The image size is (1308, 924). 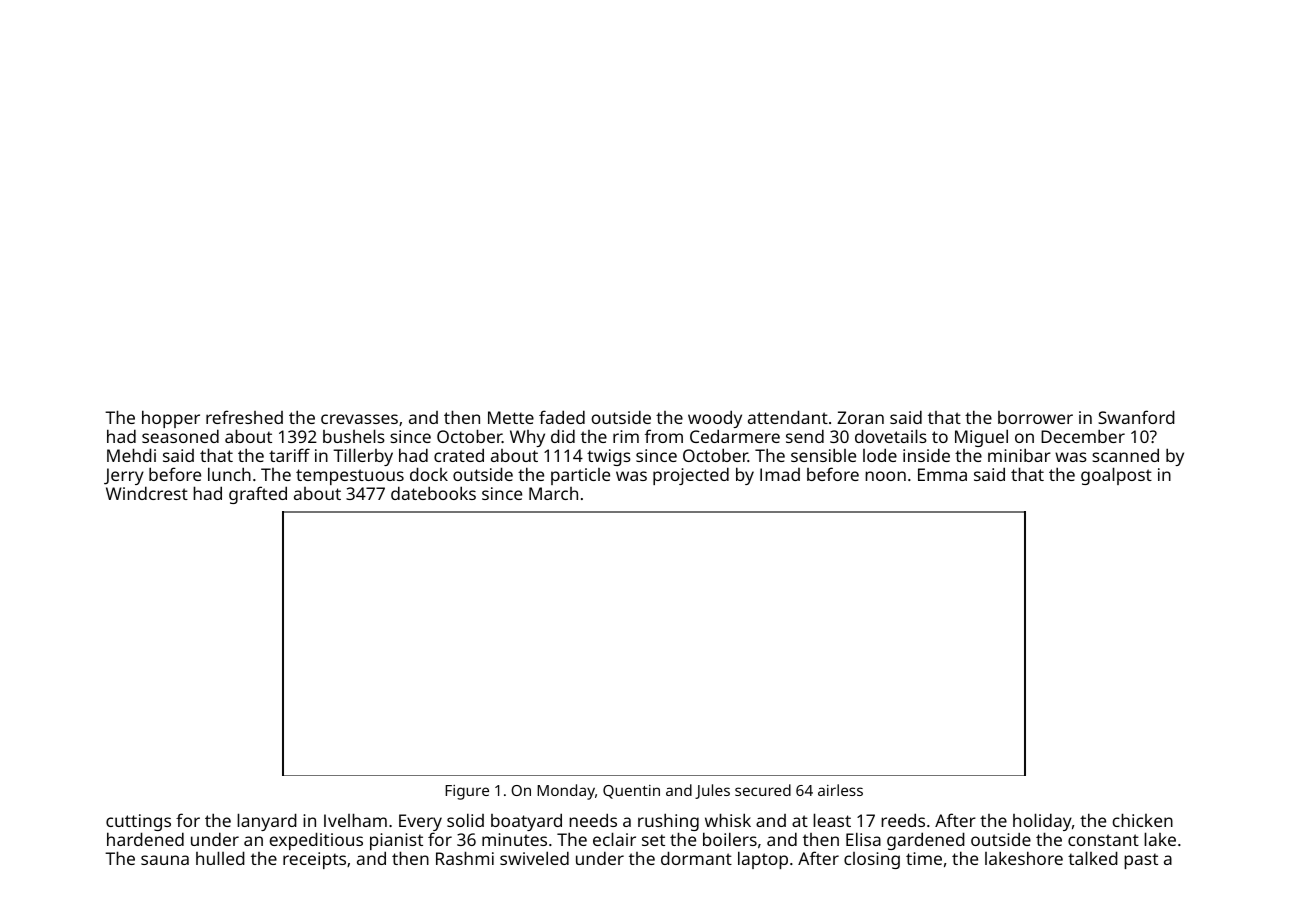 What do you see at coordinates (885, 476) in the page?
I see `noon` at bounding box center [885, 476].
